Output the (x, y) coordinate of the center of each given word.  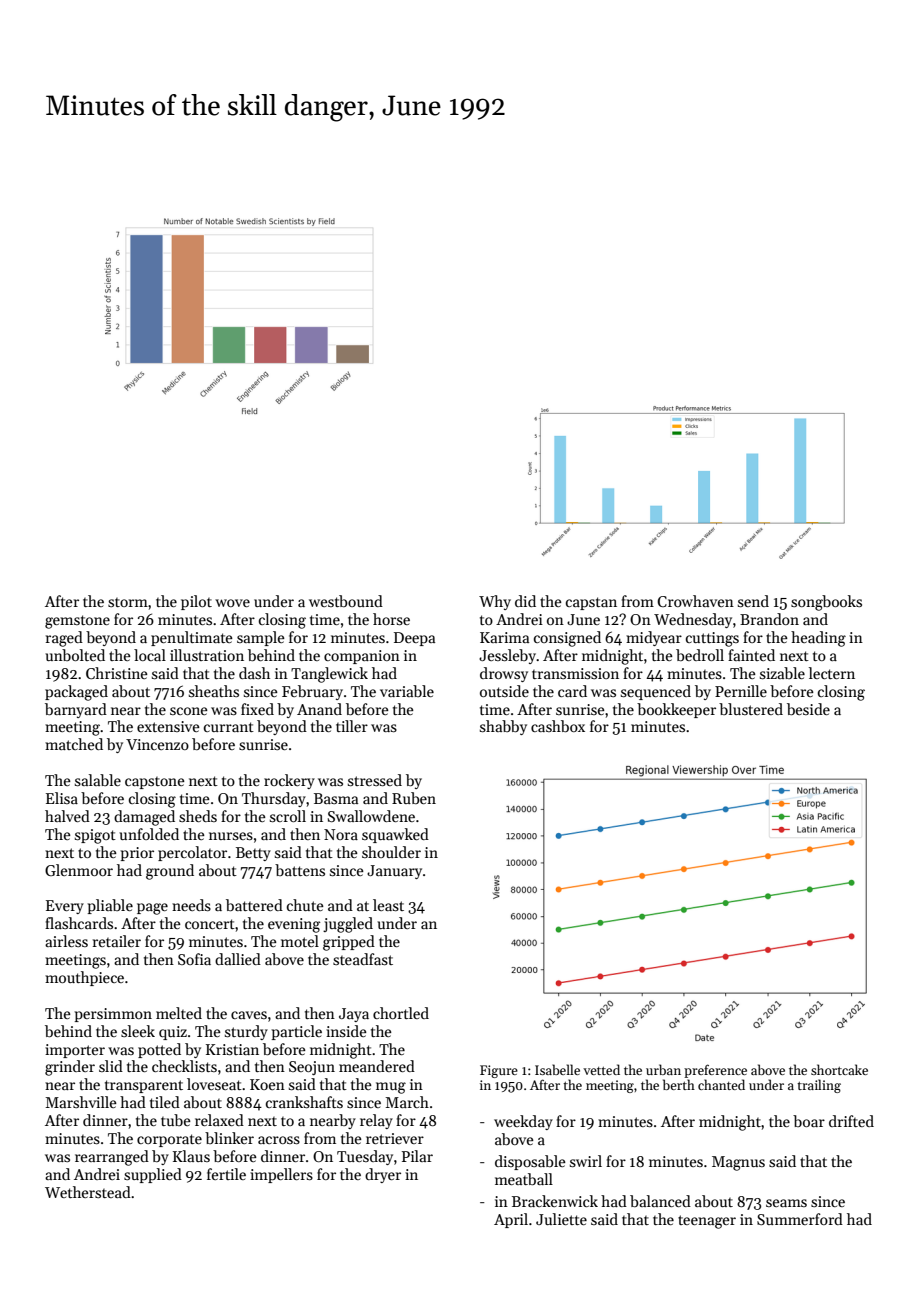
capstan (591, 603)
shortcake (839, 1069)
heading (818, 639)
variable (407, 691)
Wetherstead (88, 1192)
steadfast (363, 959)
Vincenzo (157, 744)
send (753, 601)
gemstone (77, 622)
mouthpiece (84, 978)
